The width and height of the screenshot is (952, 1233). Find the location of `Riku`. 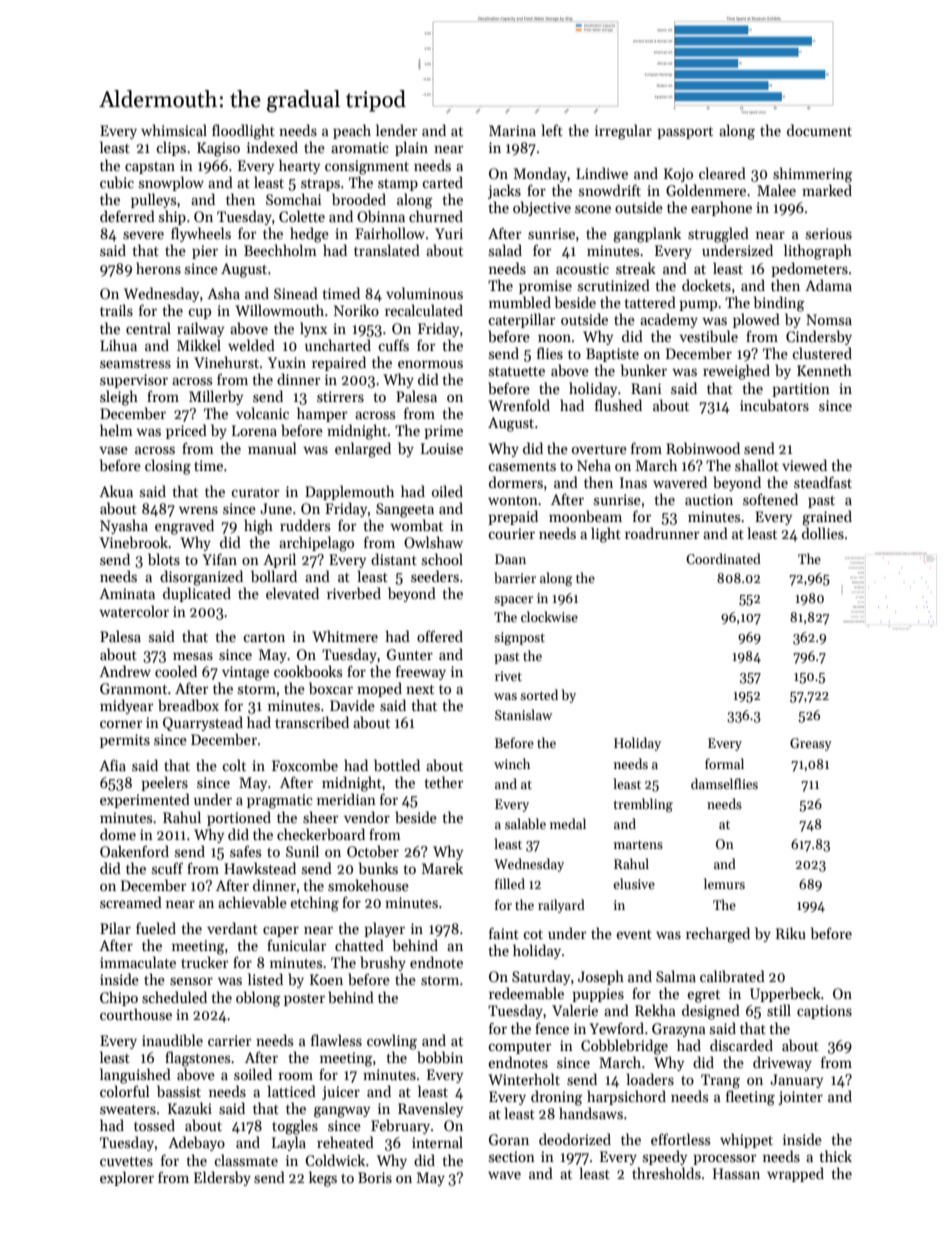

Riku is located at coordinates (791, 933).
